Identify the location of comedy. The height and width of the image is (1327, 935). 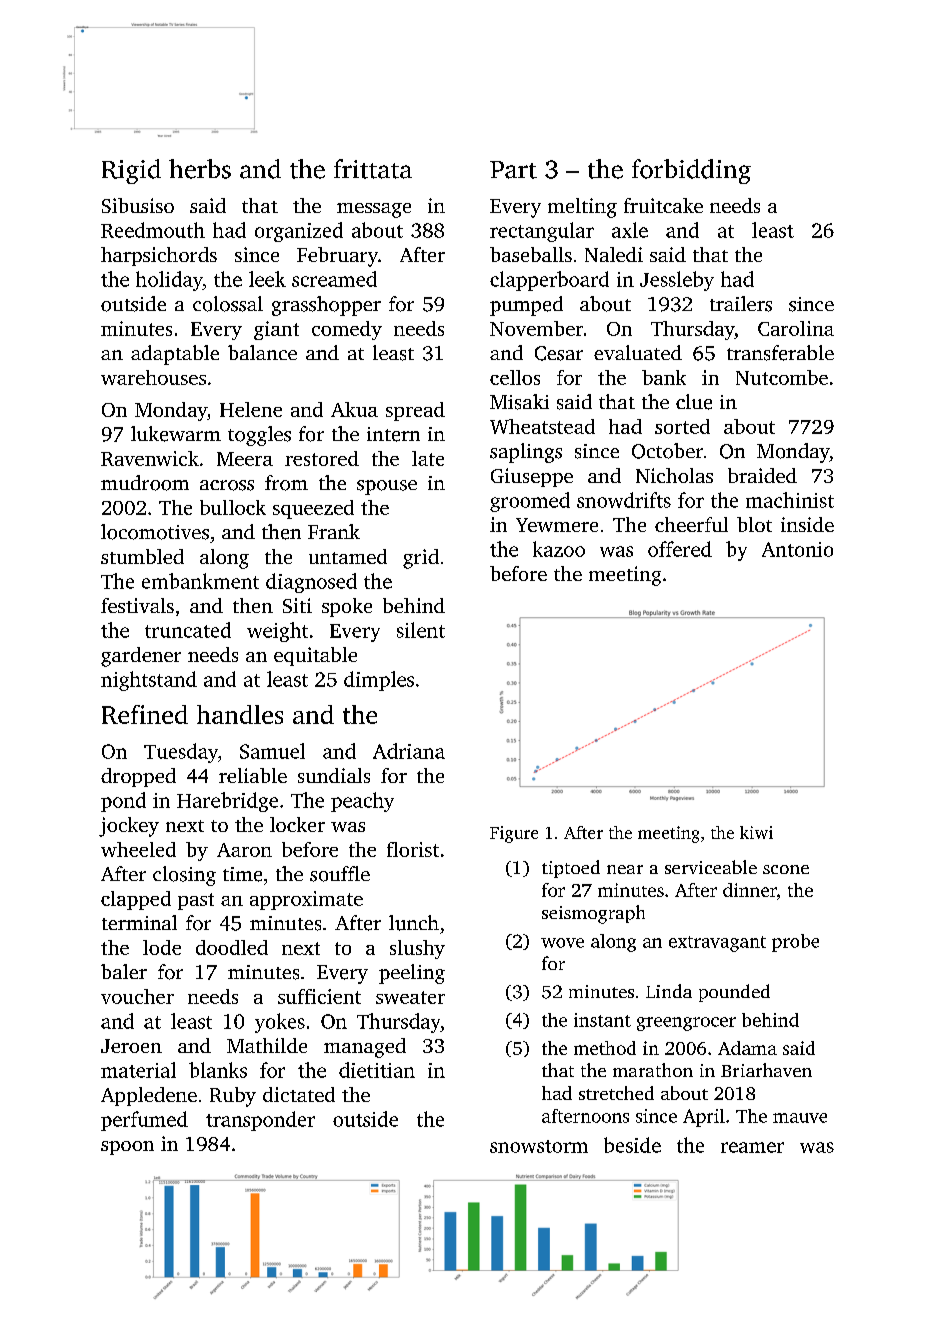
(347, 330).
